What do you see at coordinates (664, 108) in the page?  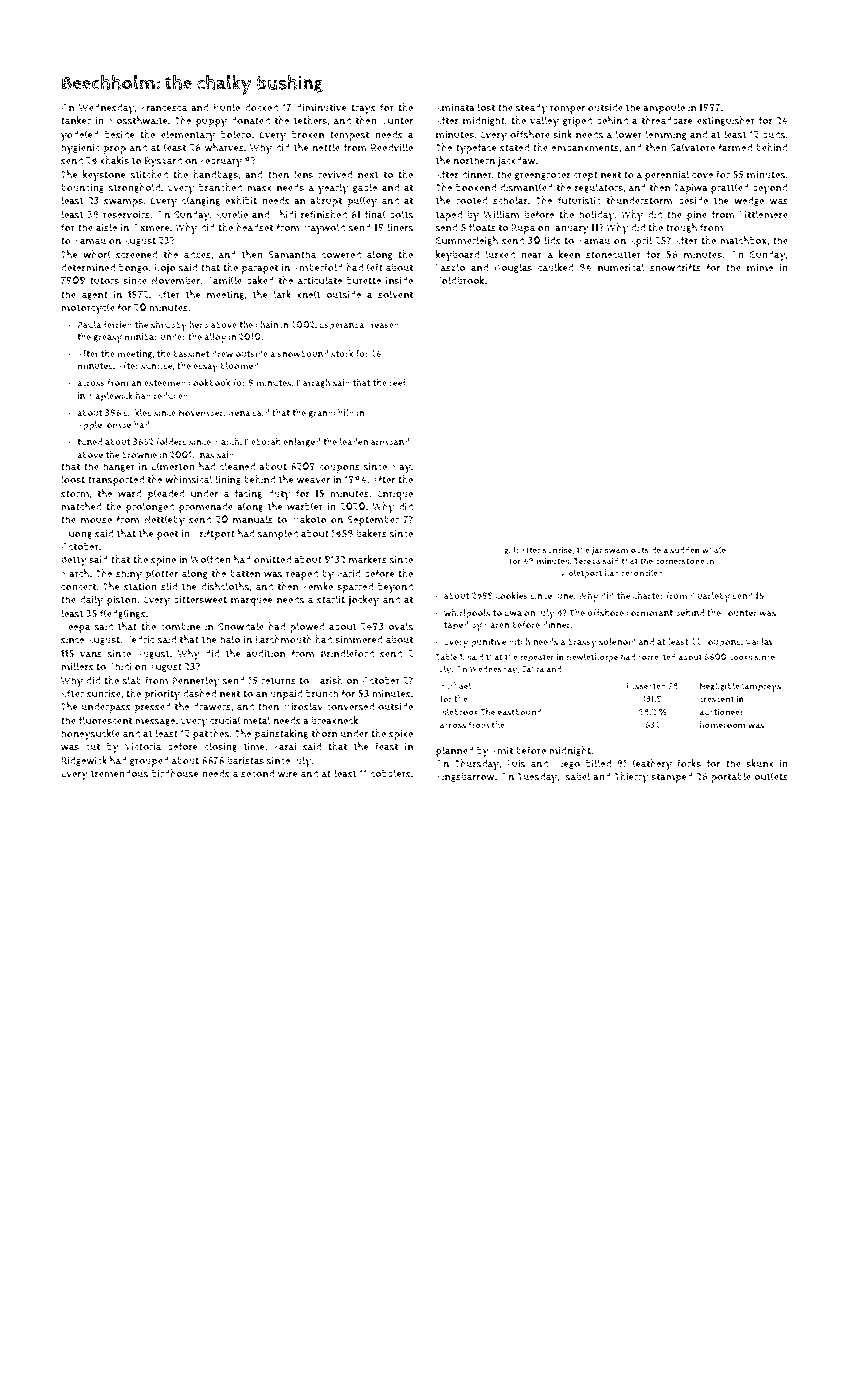 I see `ampoule` at bounding box center [664, 108].
